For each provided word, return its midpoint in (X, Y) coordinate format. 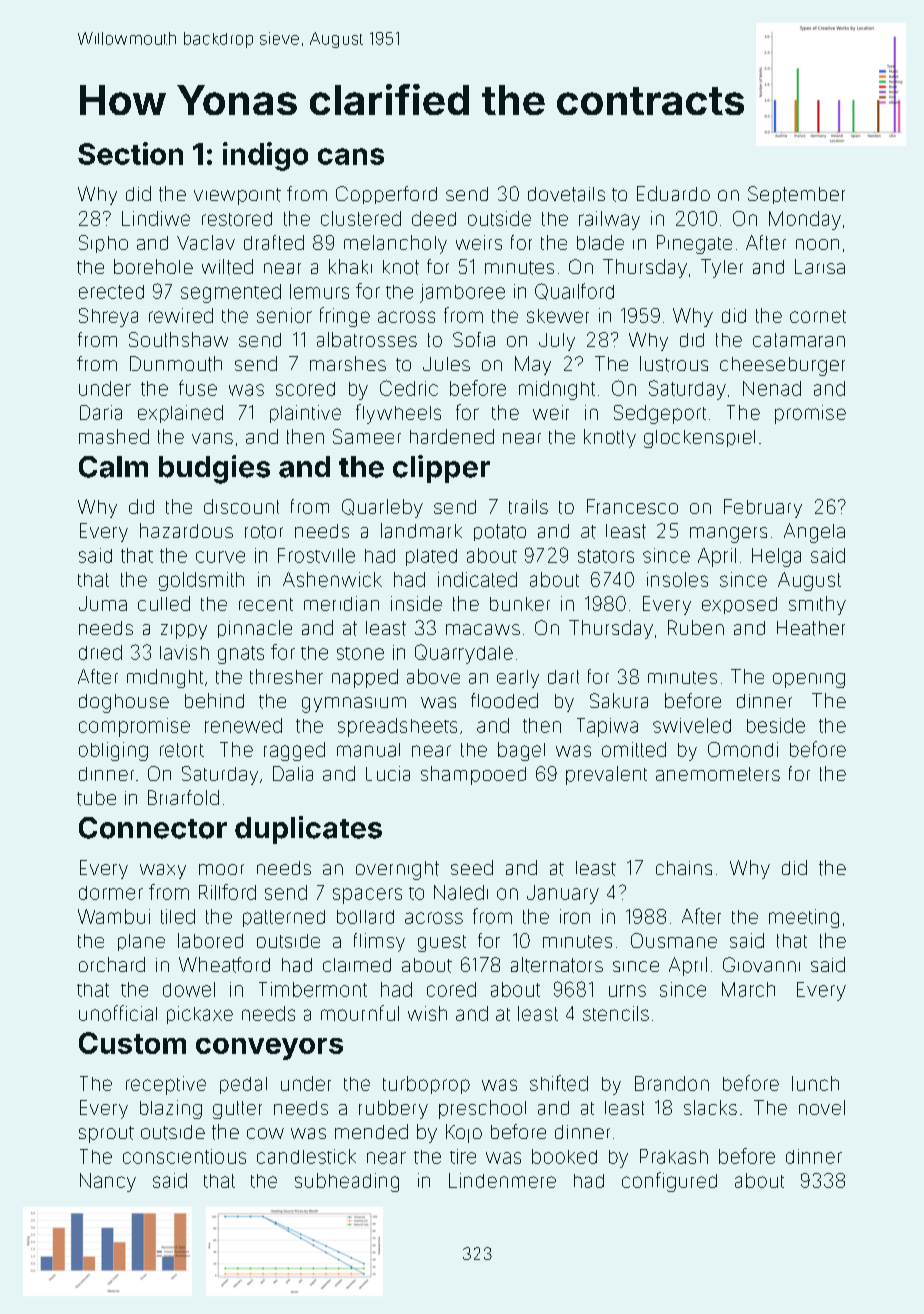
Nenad (772, 388)
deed (434, 218)
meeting (804, 918)
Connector (153, 828)
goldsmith (201, 581)
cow (265, 1133)
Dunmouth (176, 364)
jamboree (462, 293)
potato (500, 532)
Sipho (103, 244)
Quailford (574, 291)
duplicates (308, 830)
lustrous (674, 364)
